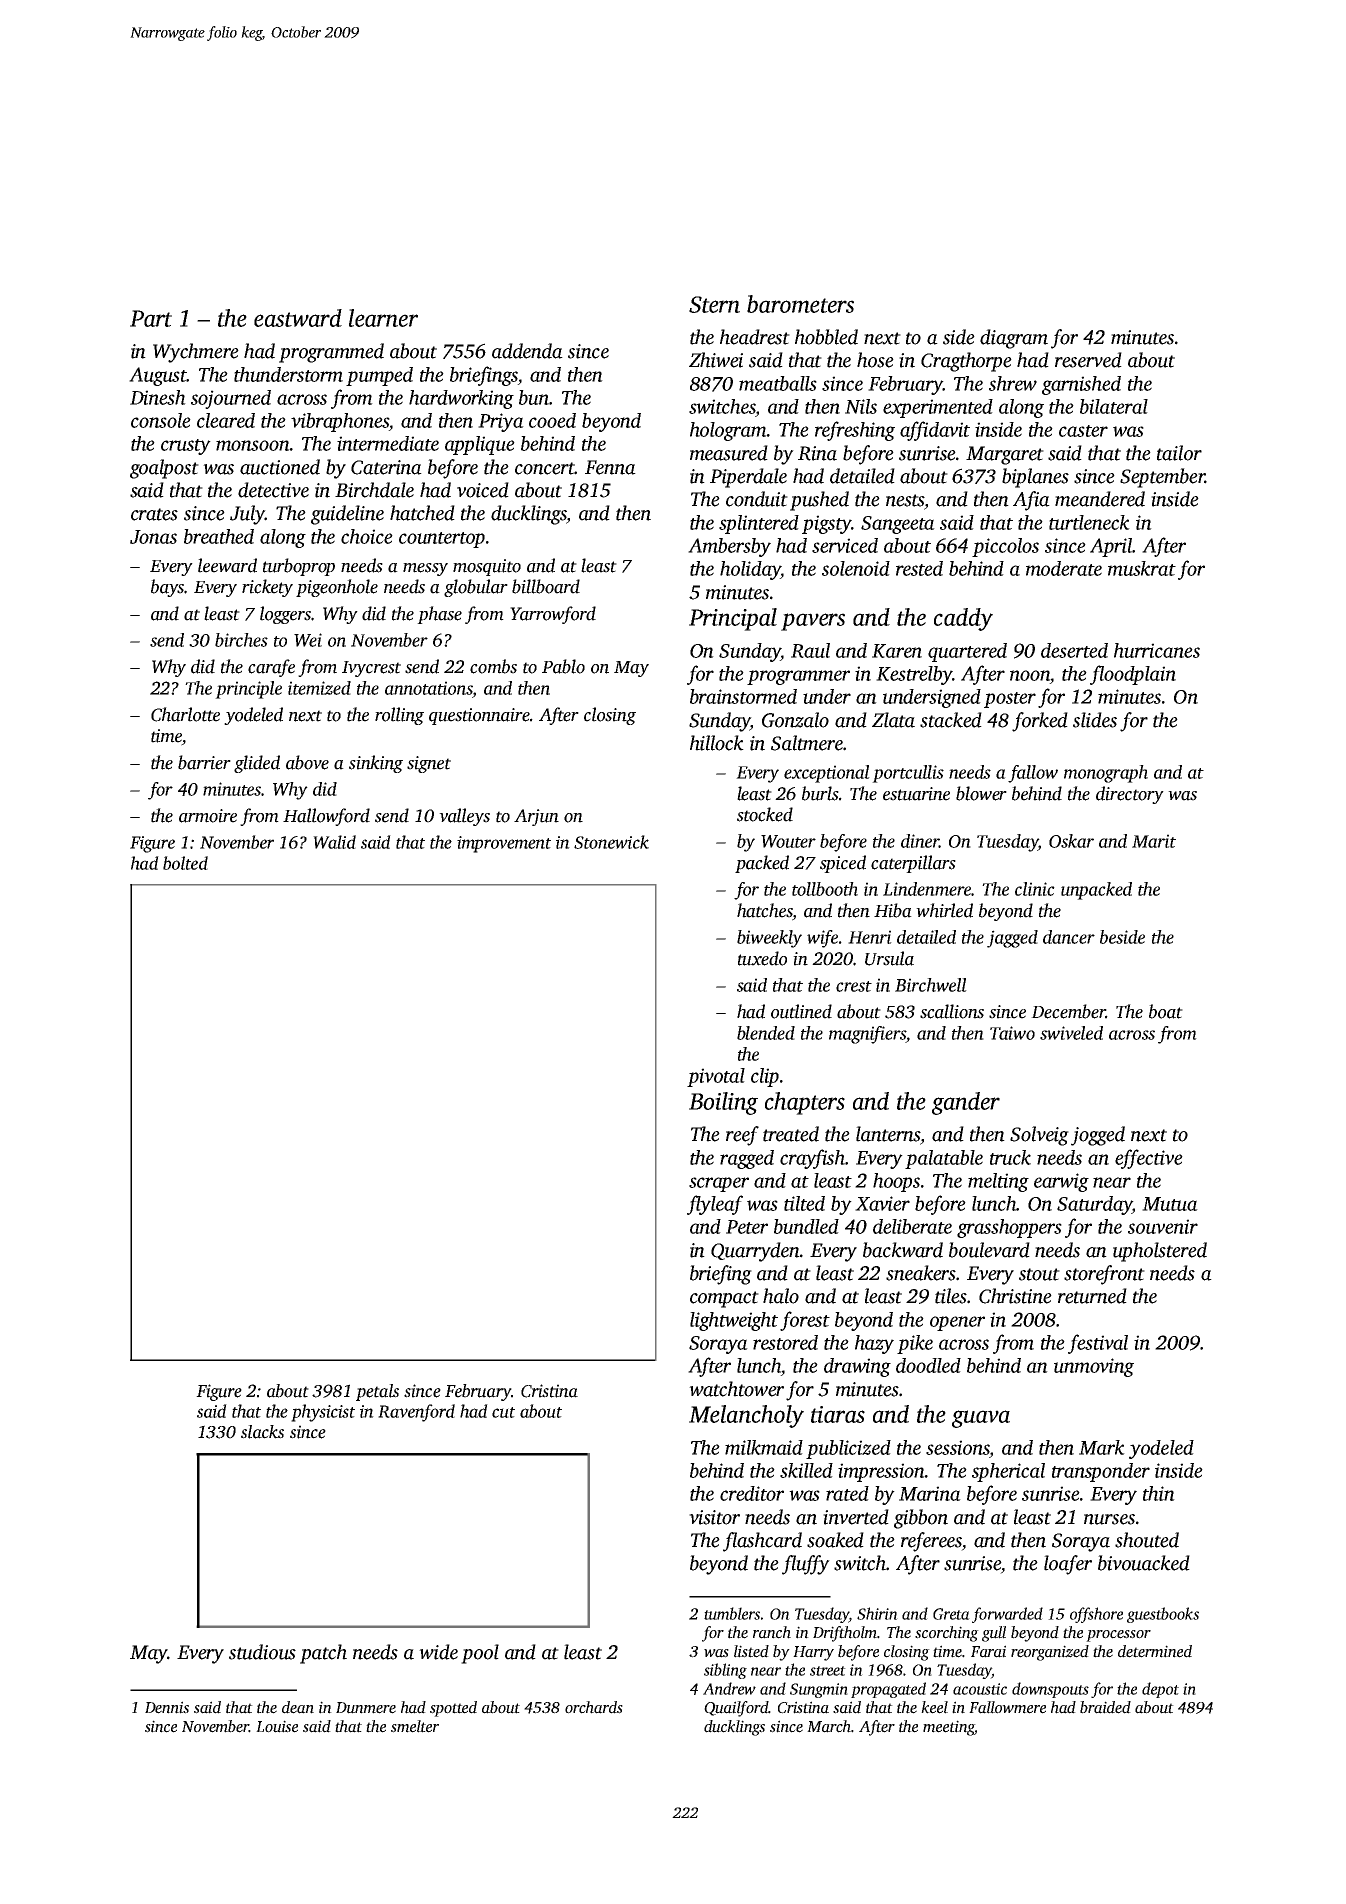 Image resolution: width=1346 pixels, height=1904 pixels. I want to click on hurricanes, so click(1157, 650).
